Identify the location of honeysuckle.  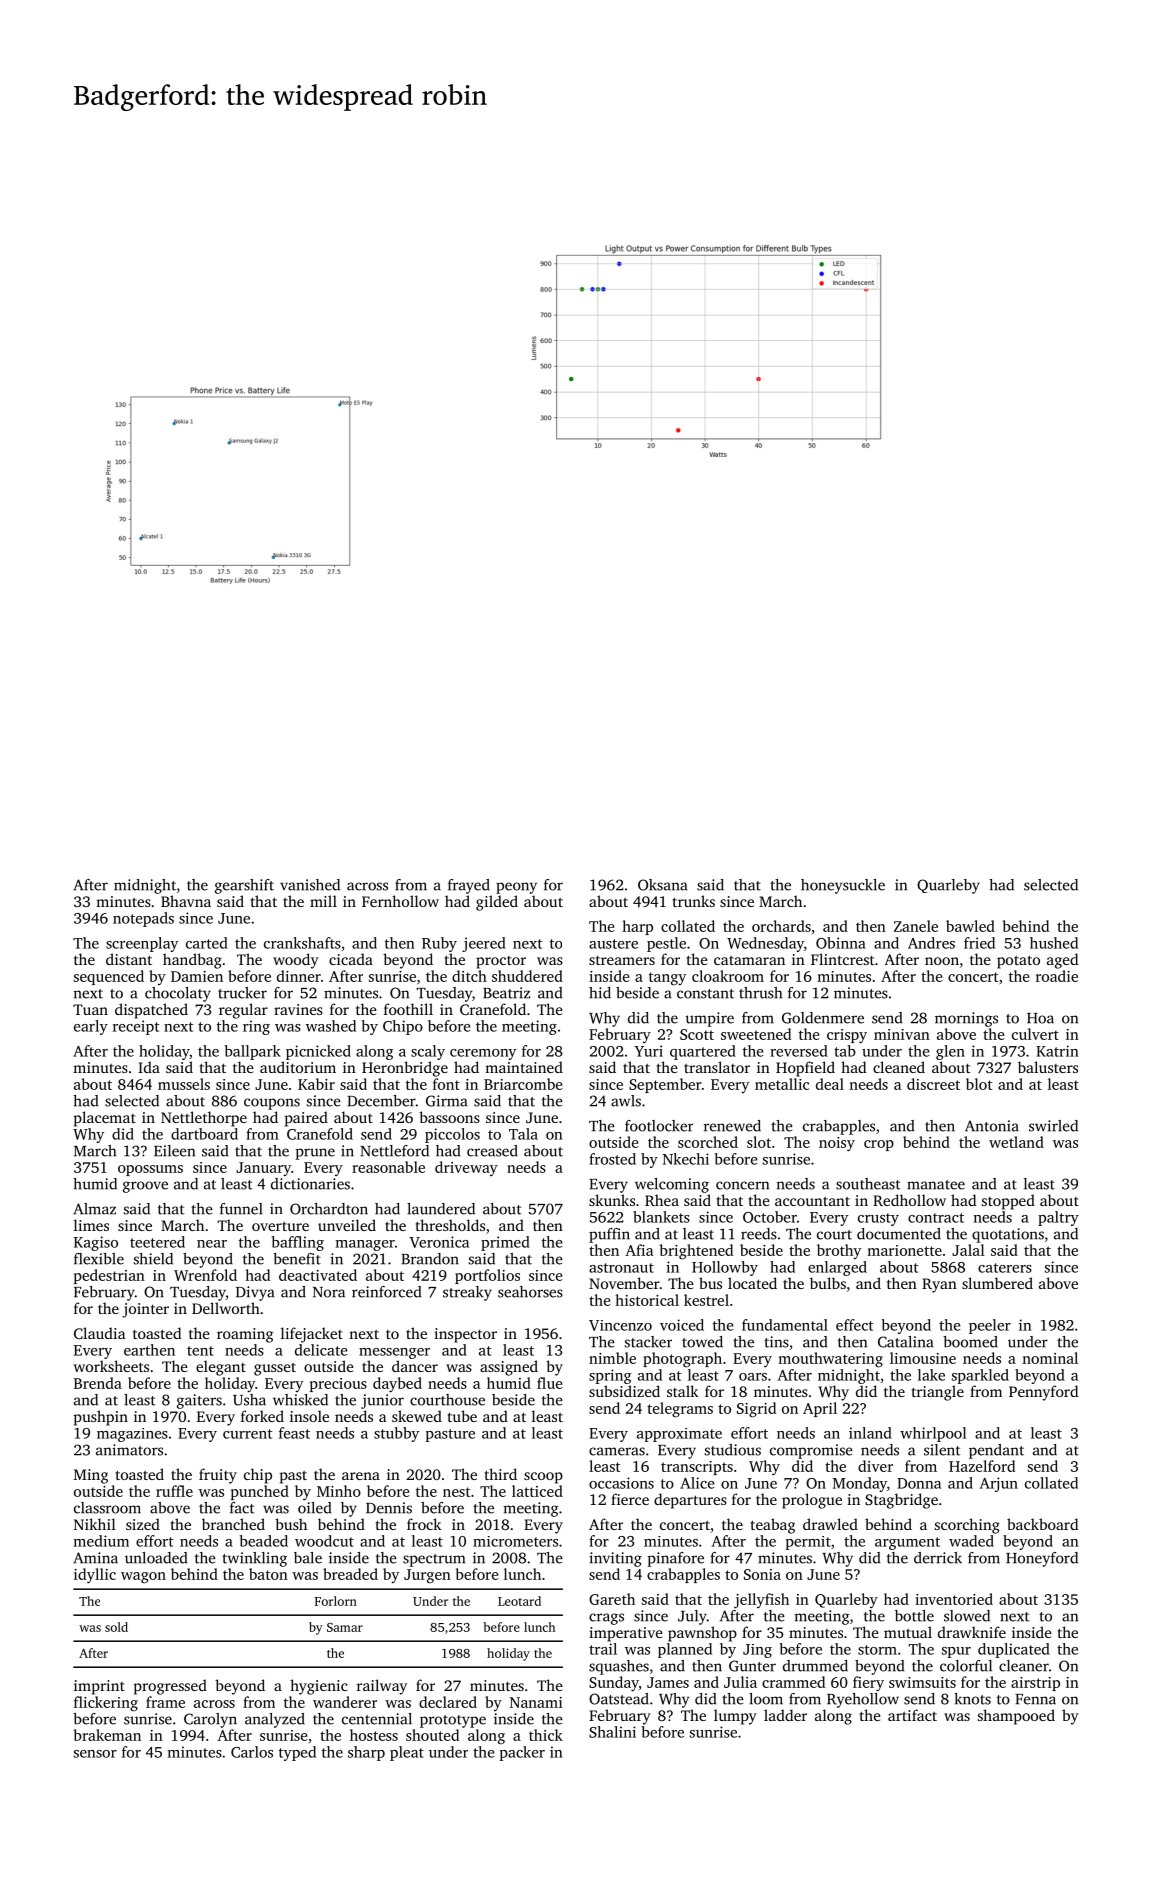
(843, 886).
